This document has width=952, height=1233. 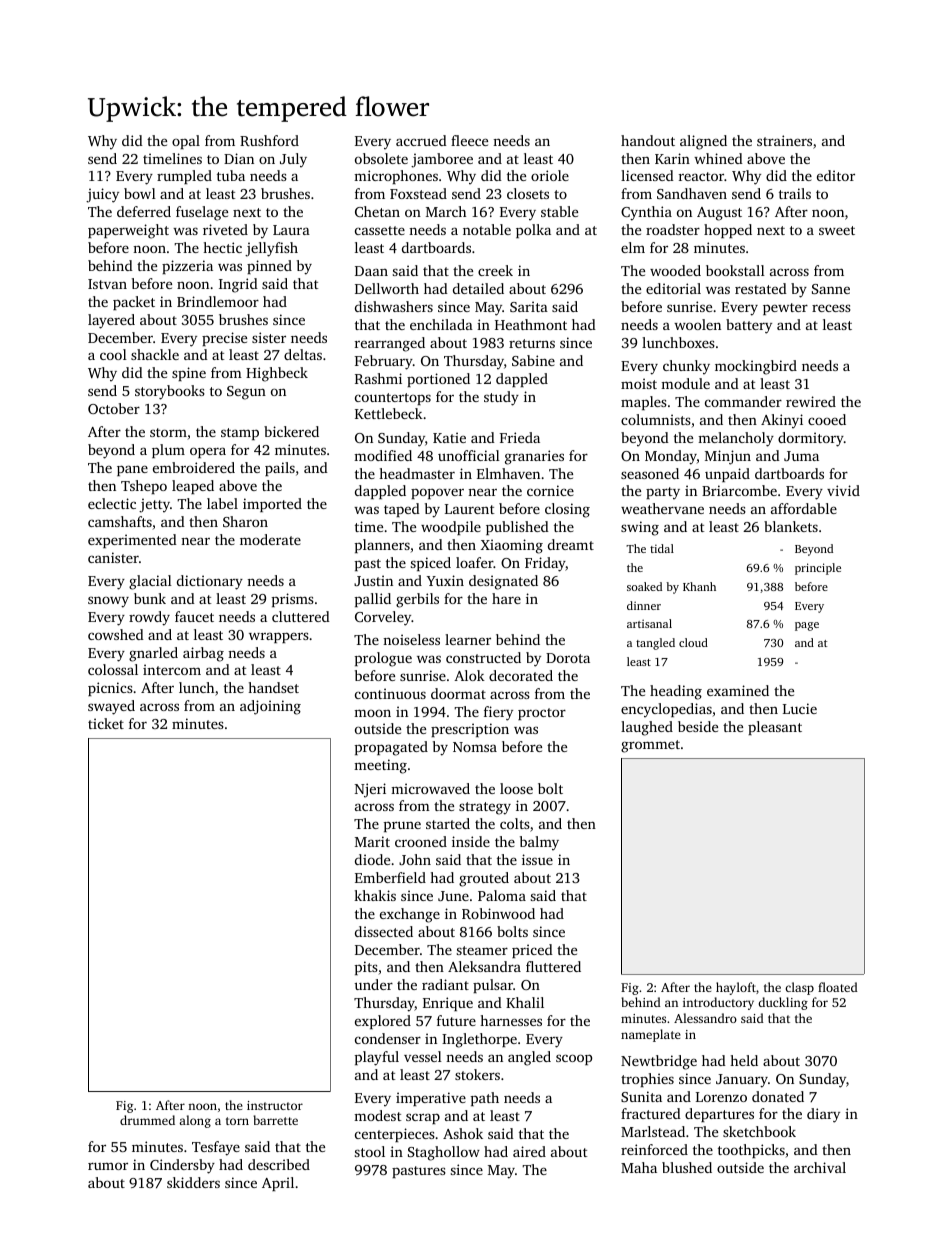 What do you see at coordinates (775, 728) in the document?
I see `pleasant` at bounding box center [775, 728].
